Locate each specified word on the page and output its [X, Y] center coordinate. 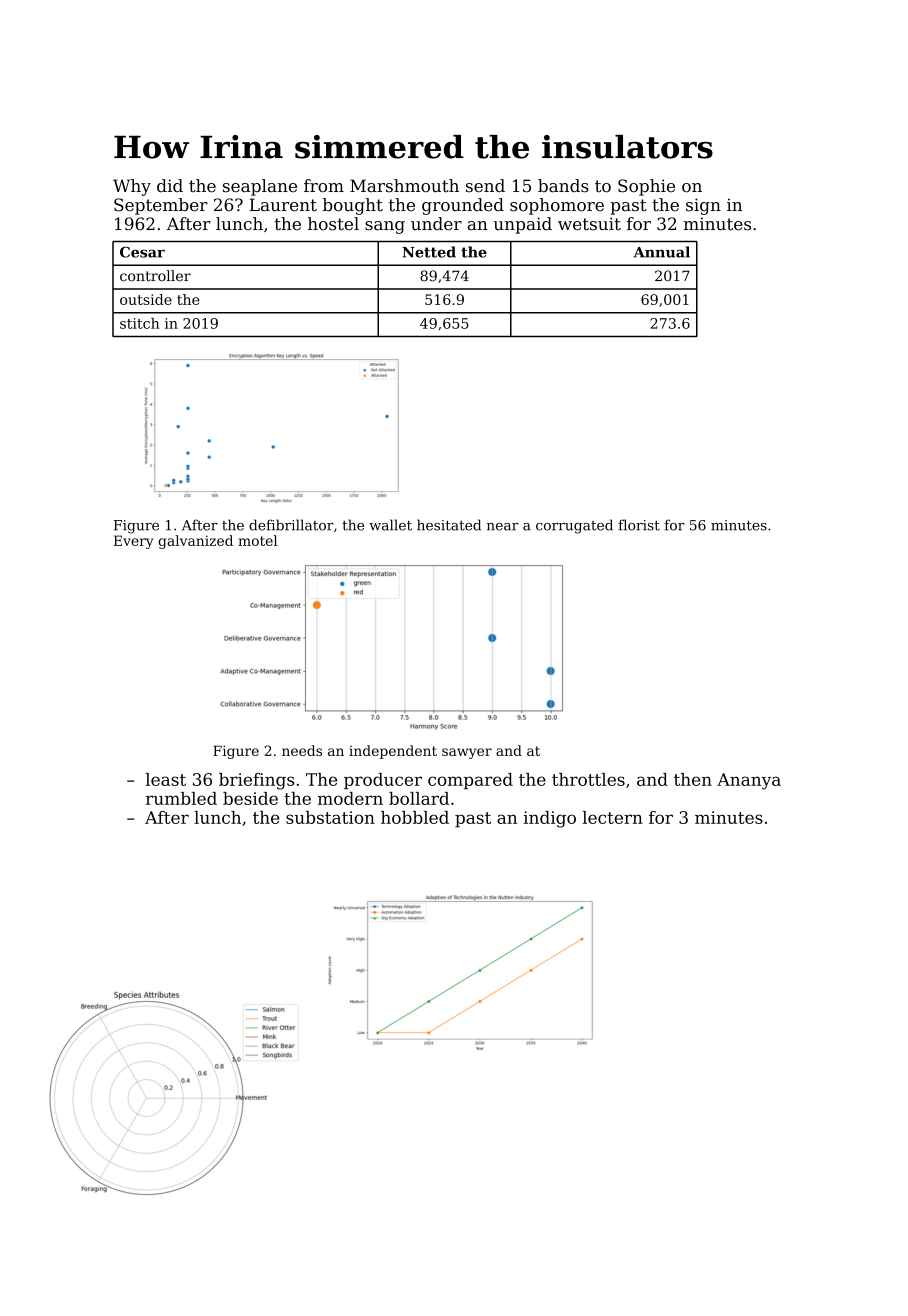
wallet [390, 525]
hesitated [449, 525]
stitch [139, 323]
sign [703, 206]
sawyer [467, 753]
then [693, 779]
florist [639, 525]
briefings [256, 781]
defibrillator [291, 525]
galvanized [195, 542]
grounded [463, 206]
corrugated [574, 526]
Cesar [142, 252]
